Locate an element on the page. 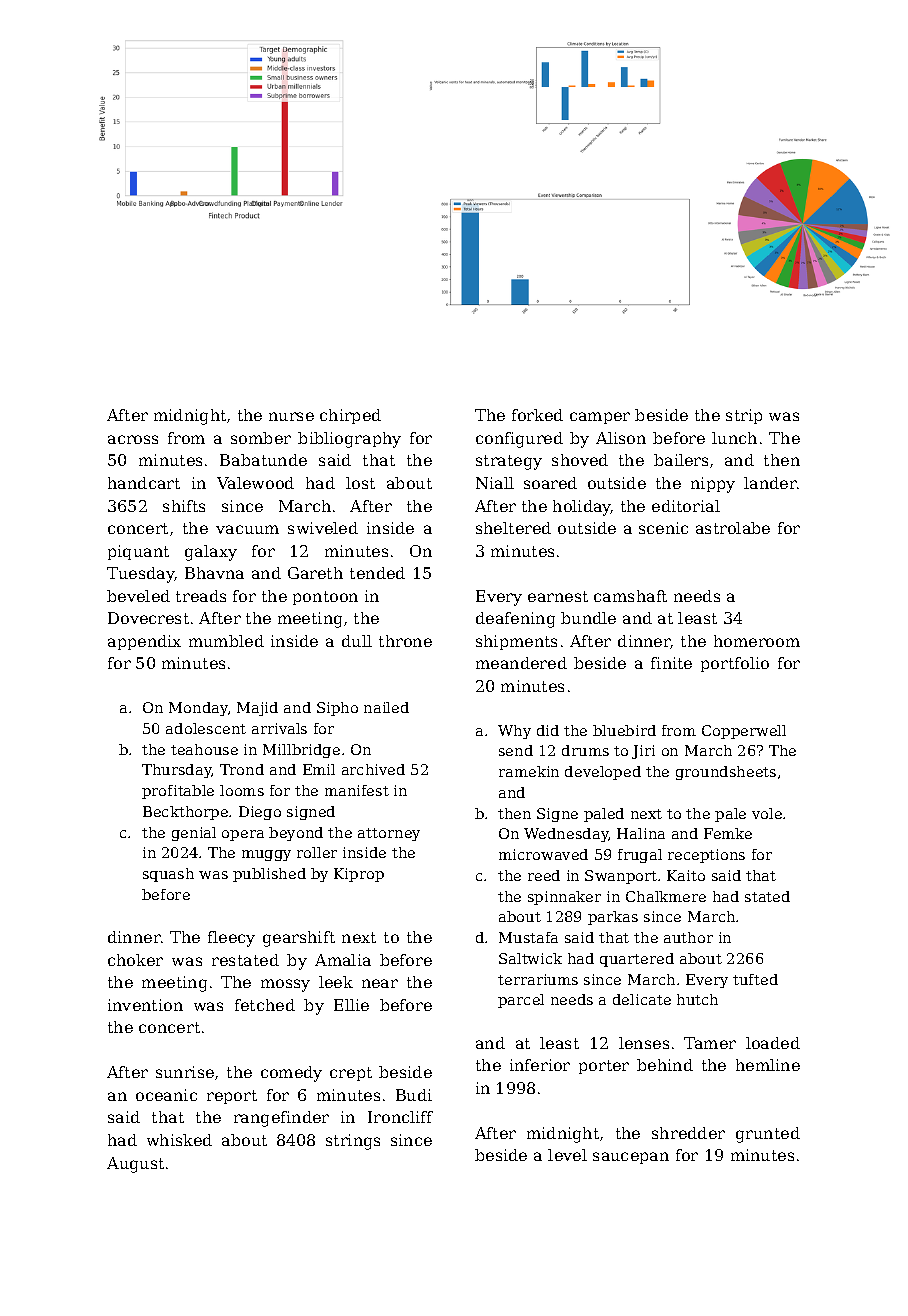 The height and width of the document is (1316, 908). Mustafa is located at coordinates (528, 937).
